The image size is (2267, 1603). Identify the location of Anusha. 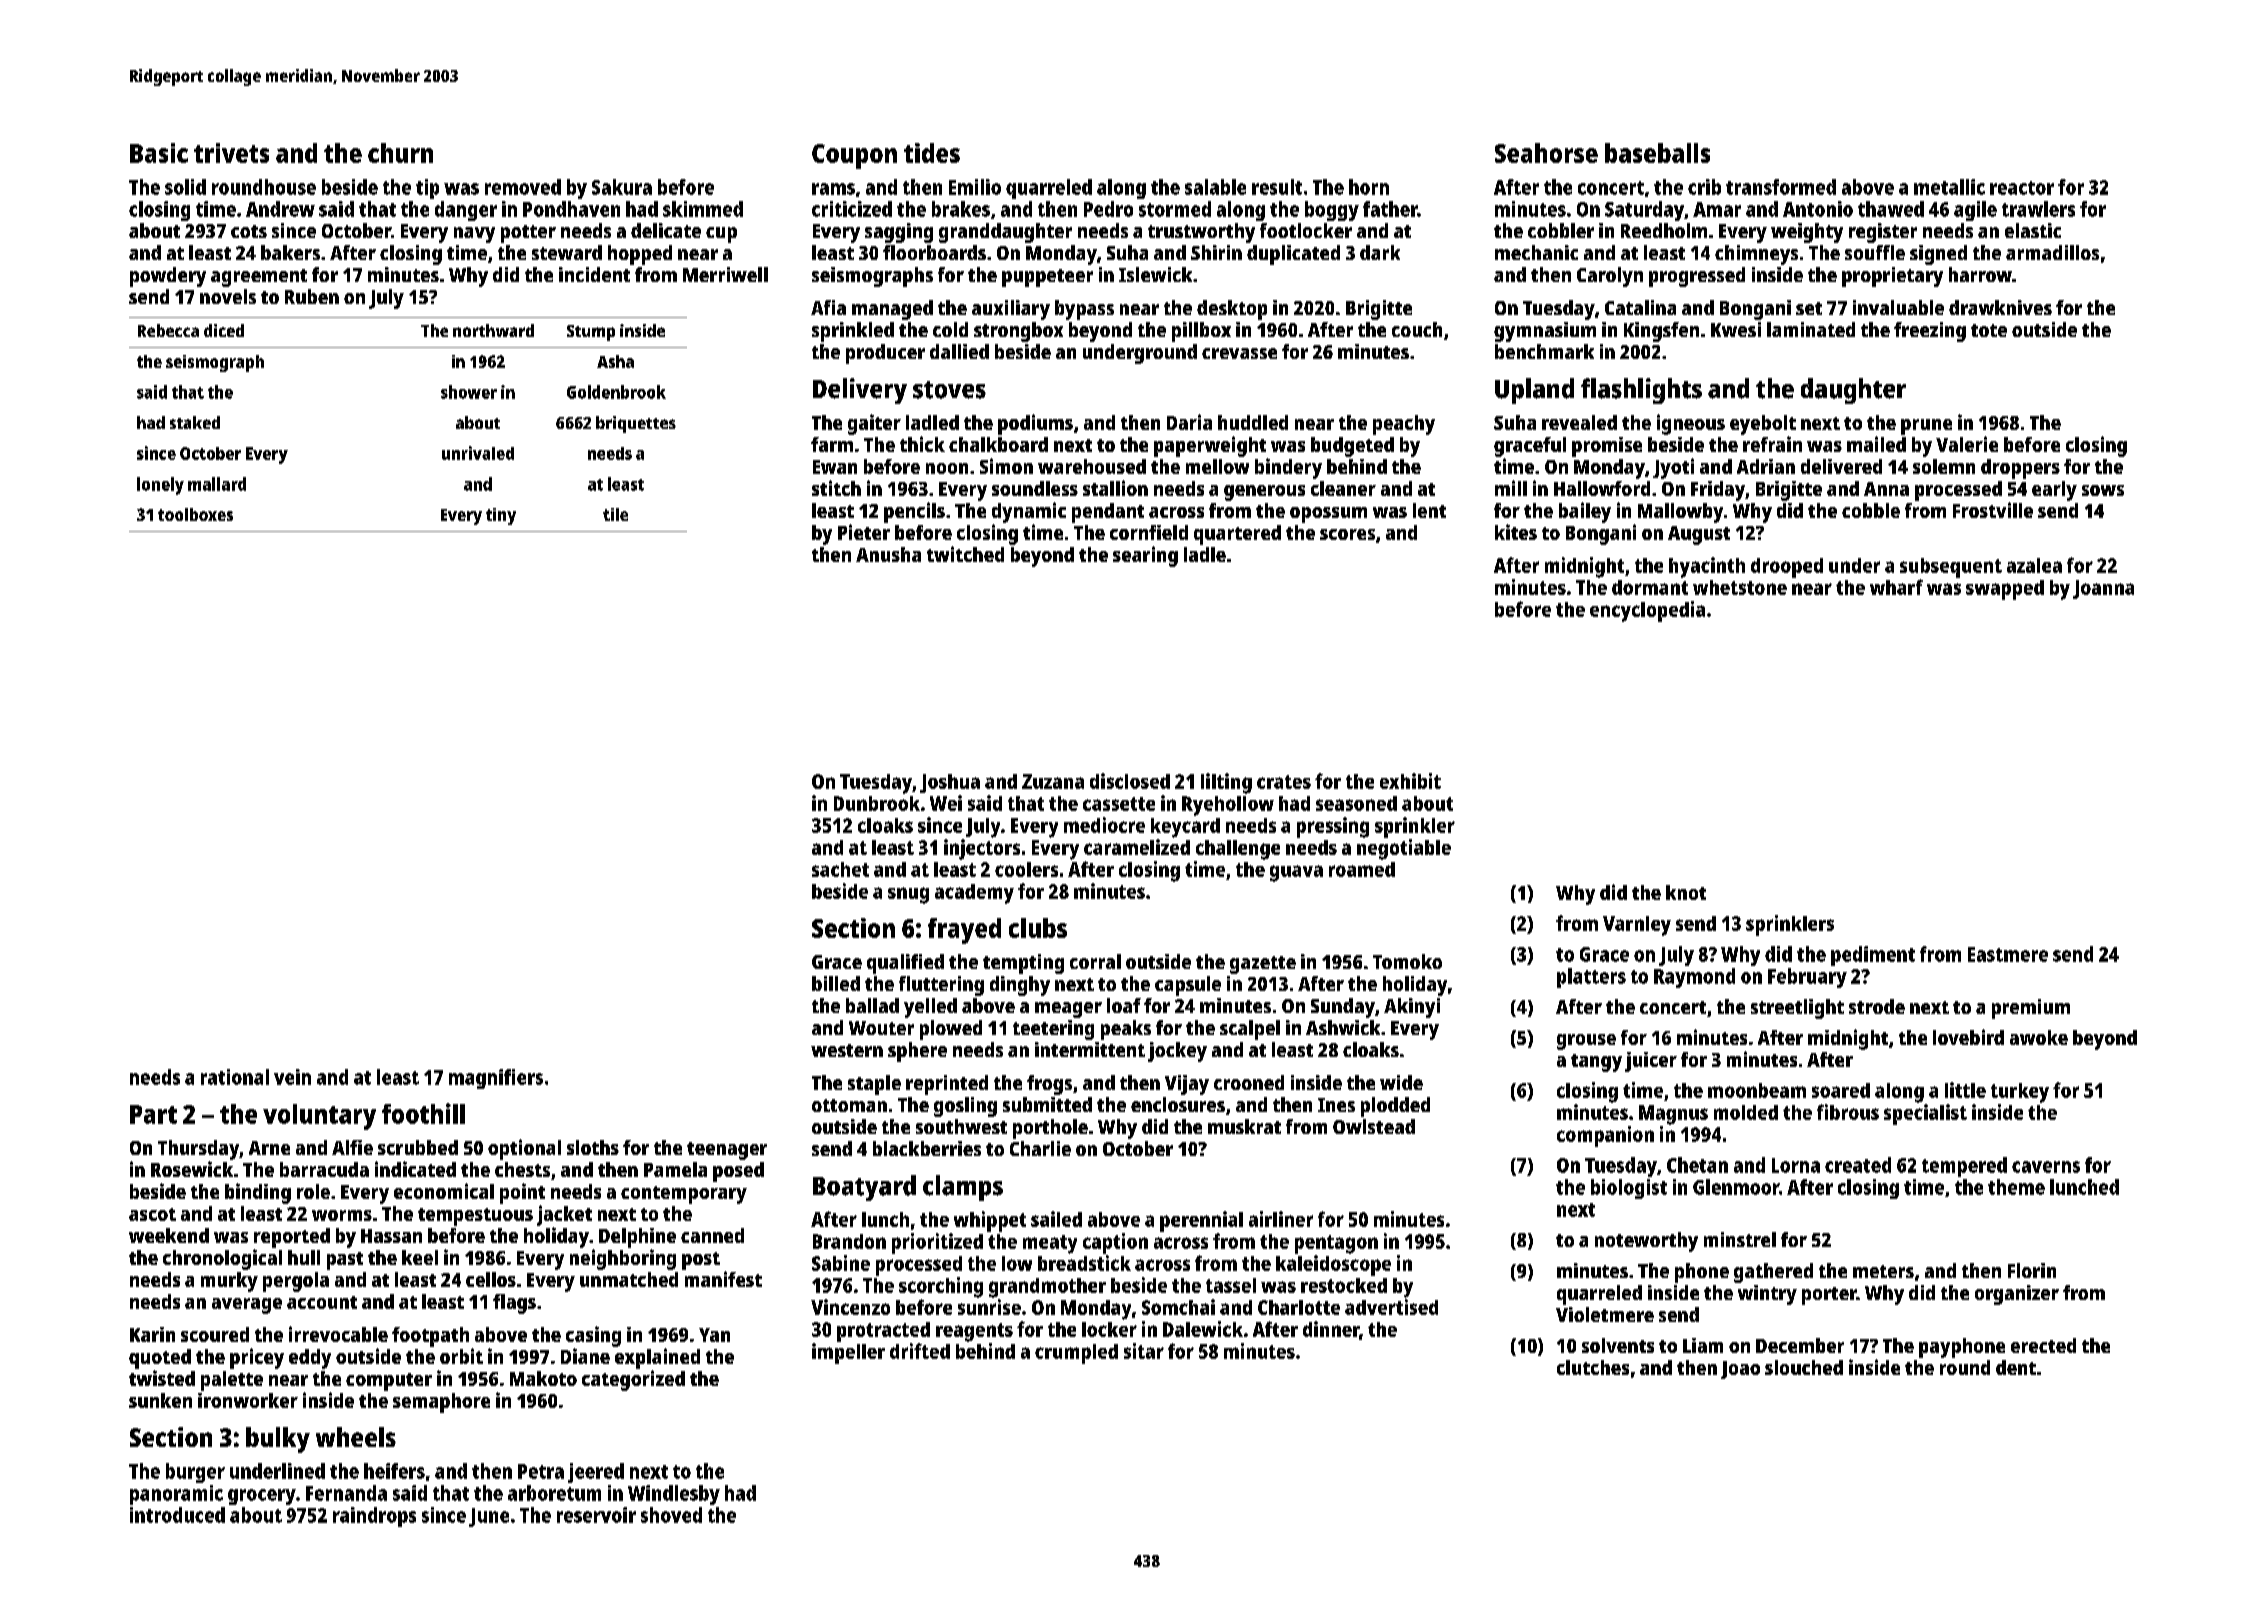
(888, 554).
